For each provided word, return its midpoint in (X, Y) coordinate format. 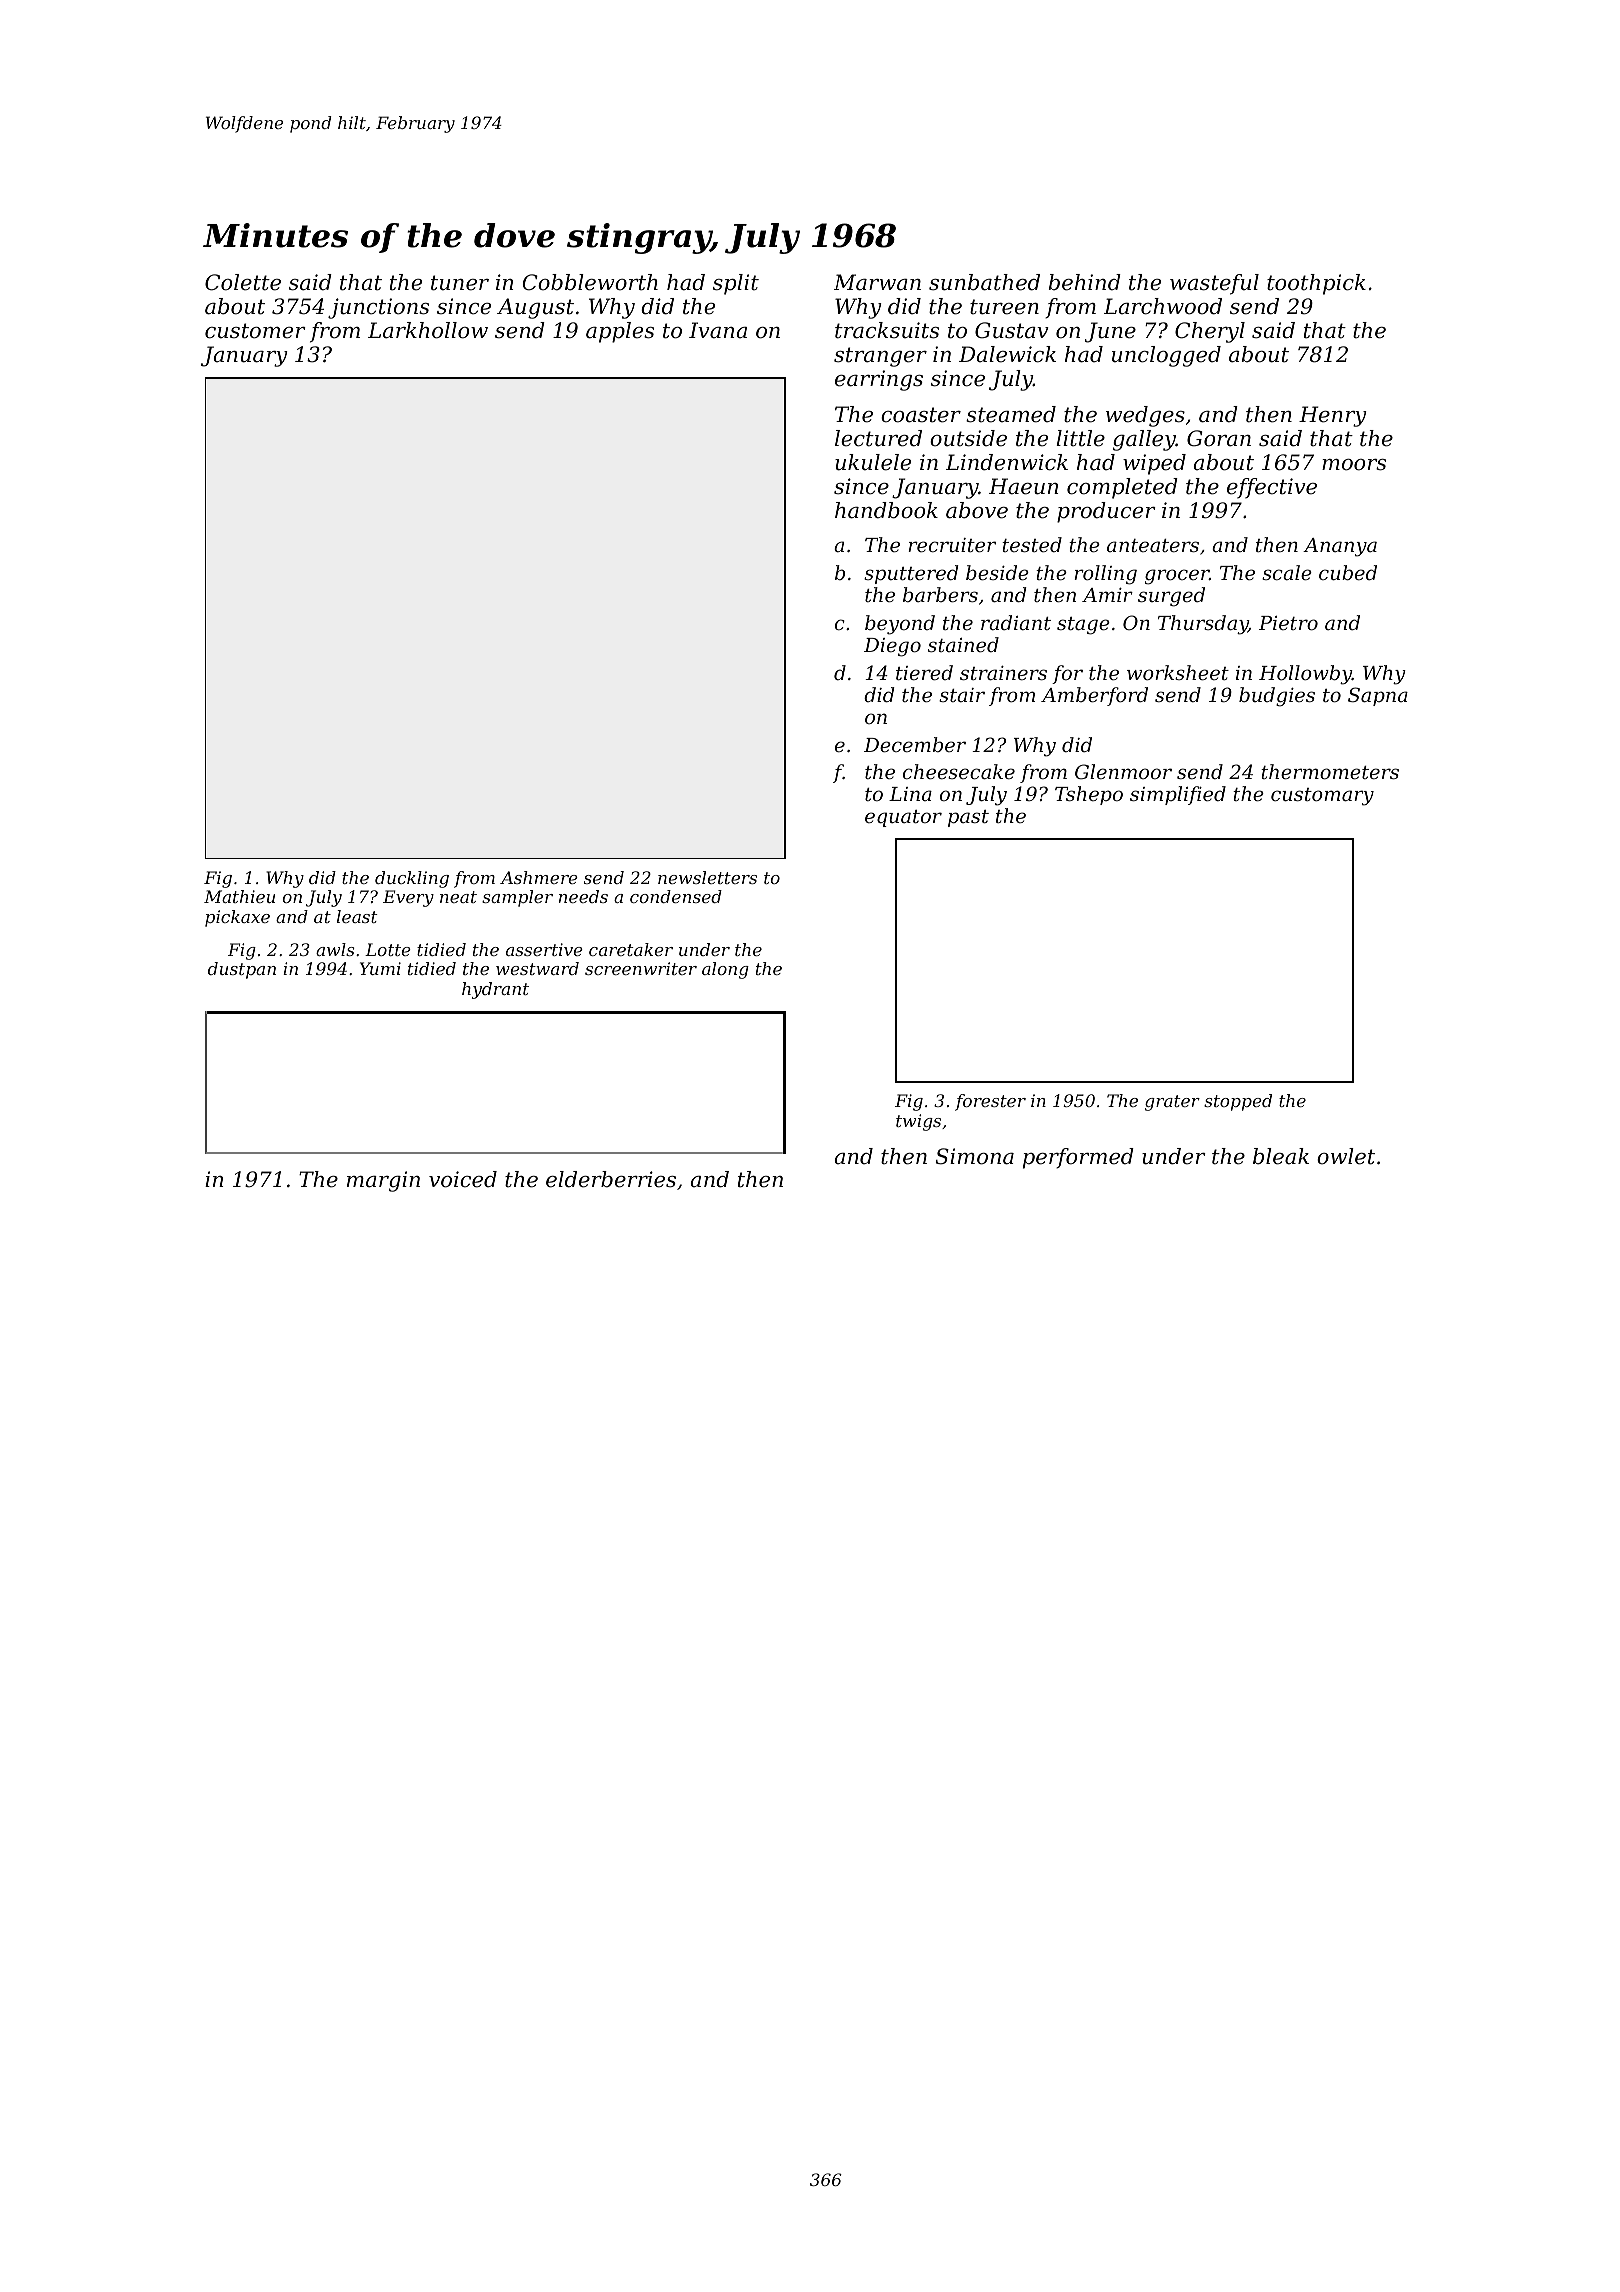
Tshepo (1089, 795)
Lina (910, 794)
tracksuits (887, 330)
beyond (900, 625)
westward (537, 968)
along (725, 970)
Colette (243, 282)
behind (1085, 282)
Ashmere (539, 877)
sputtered (911, 574)
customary (1322, 797)
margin (383, 1181)
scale (1287, 572)
